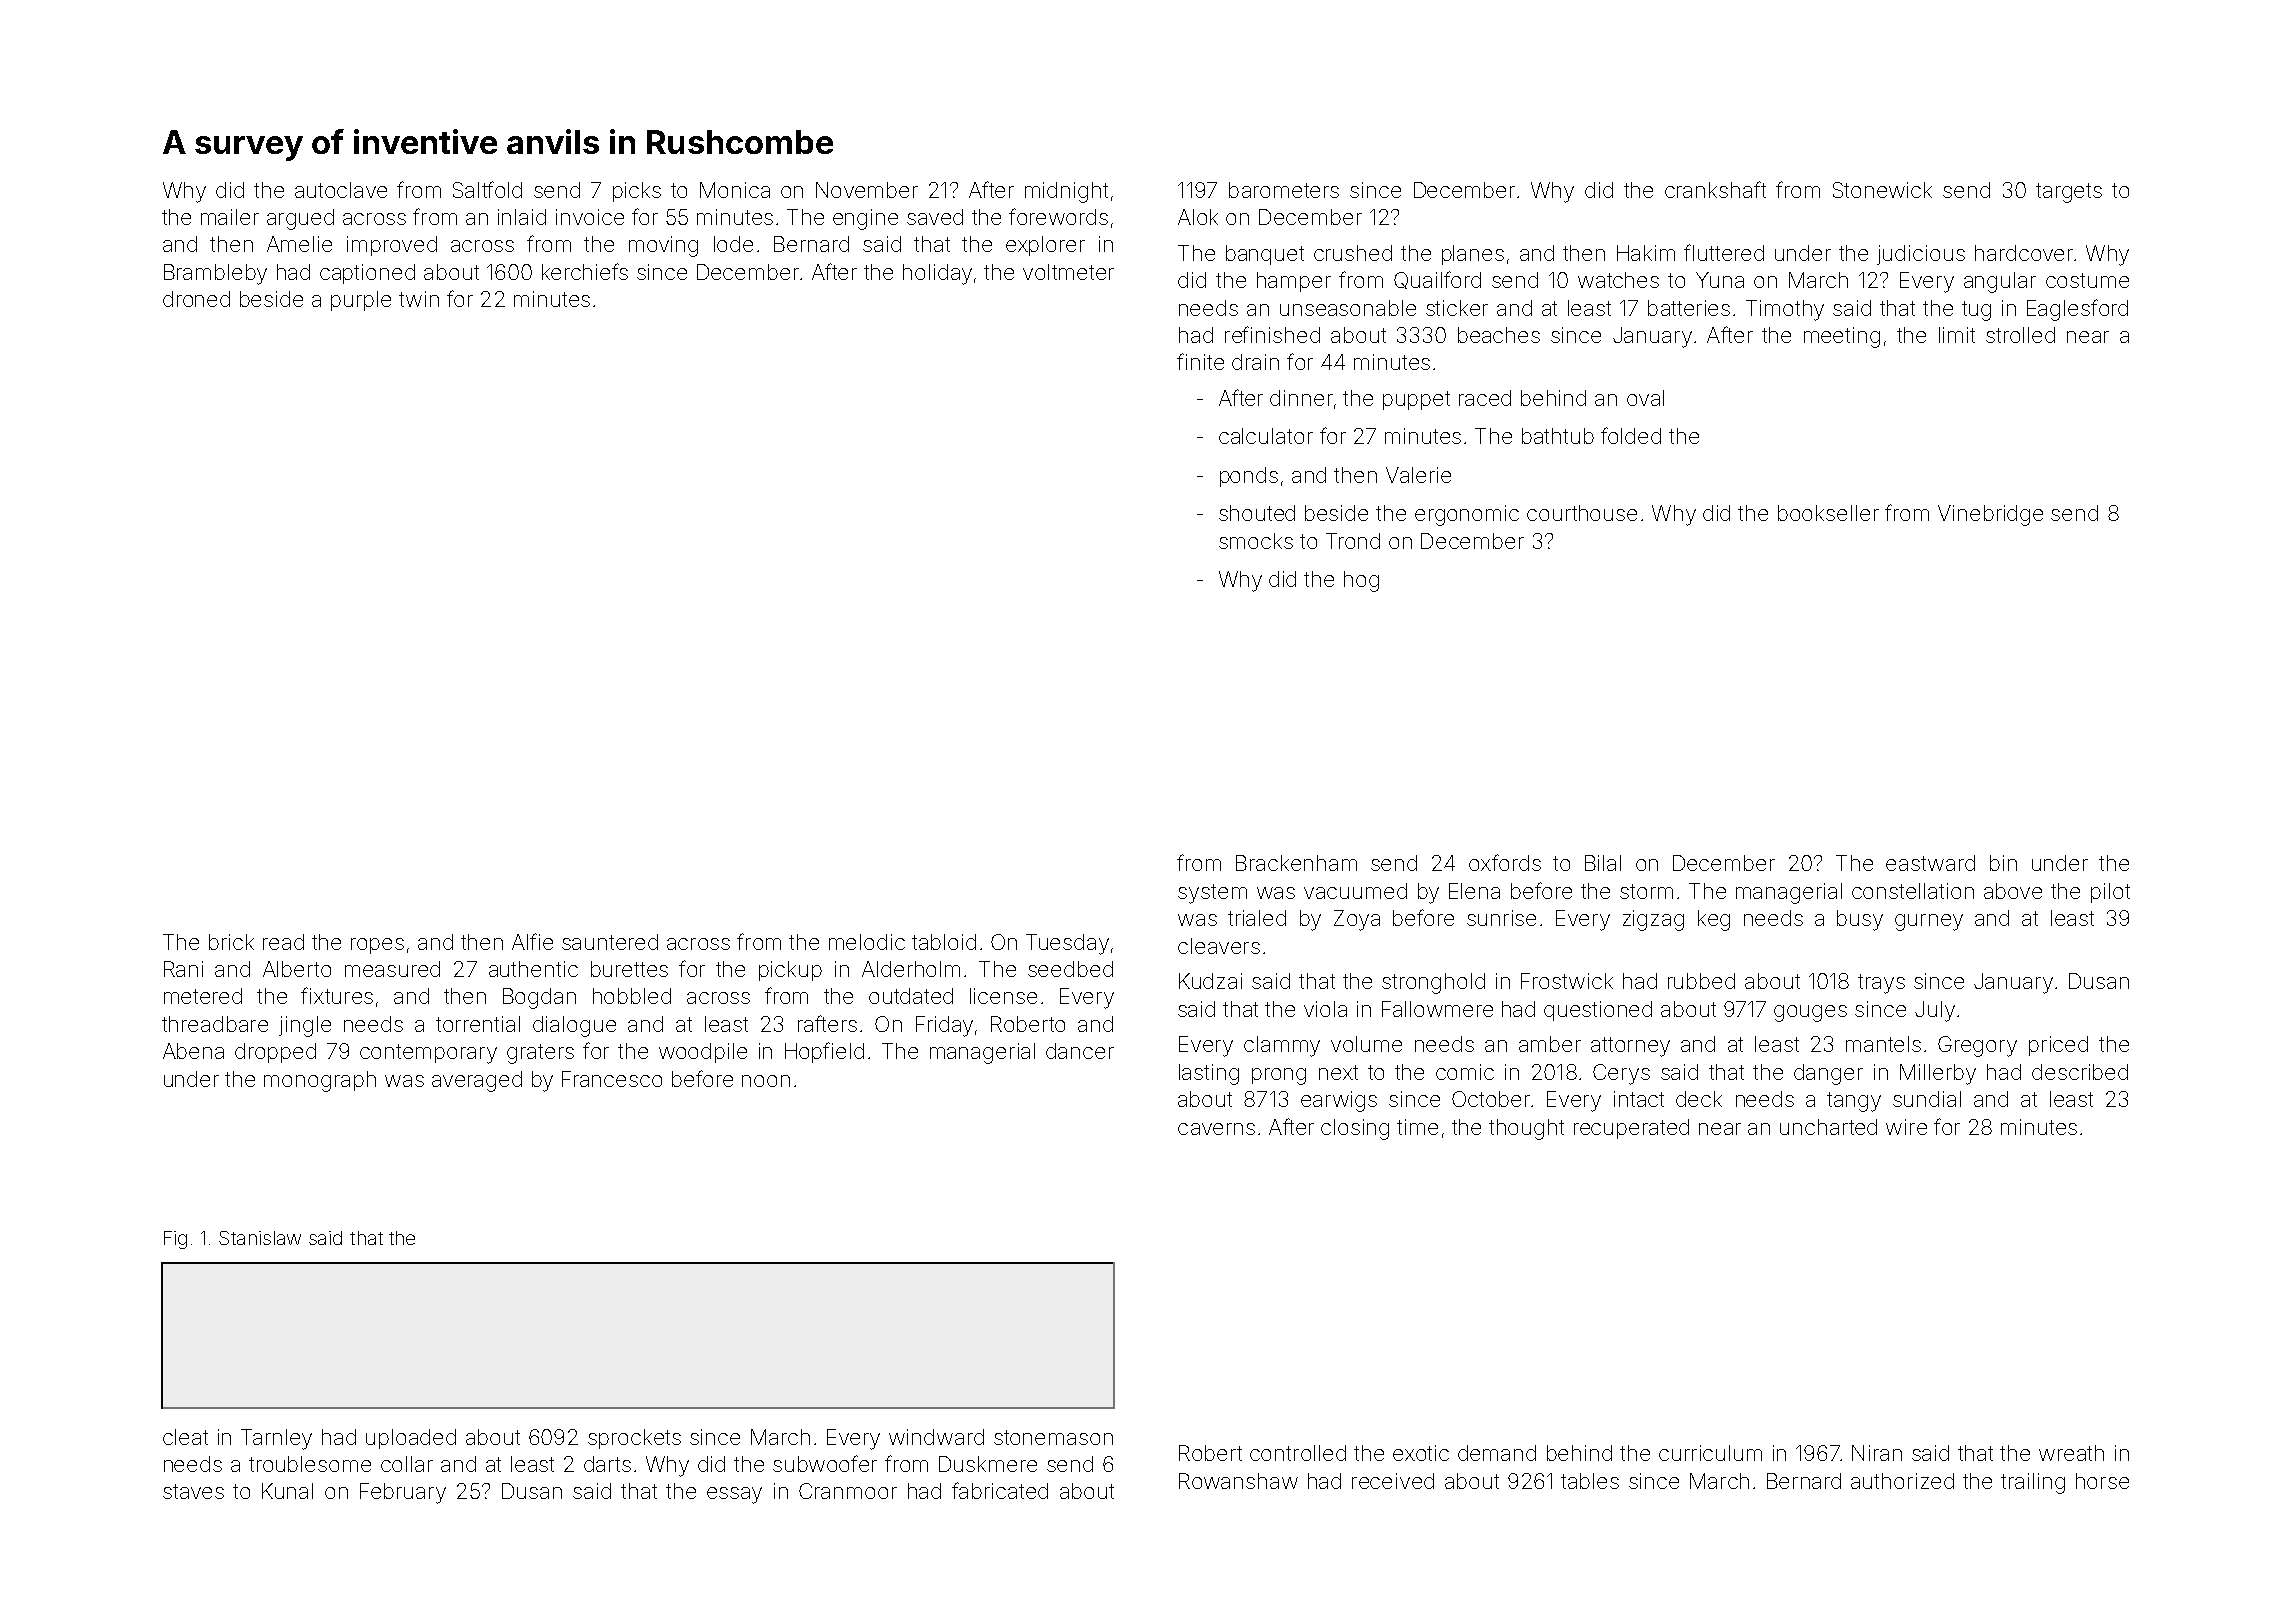 The image size is (2292, 1620). I want to click on November, so click(867, 190).
